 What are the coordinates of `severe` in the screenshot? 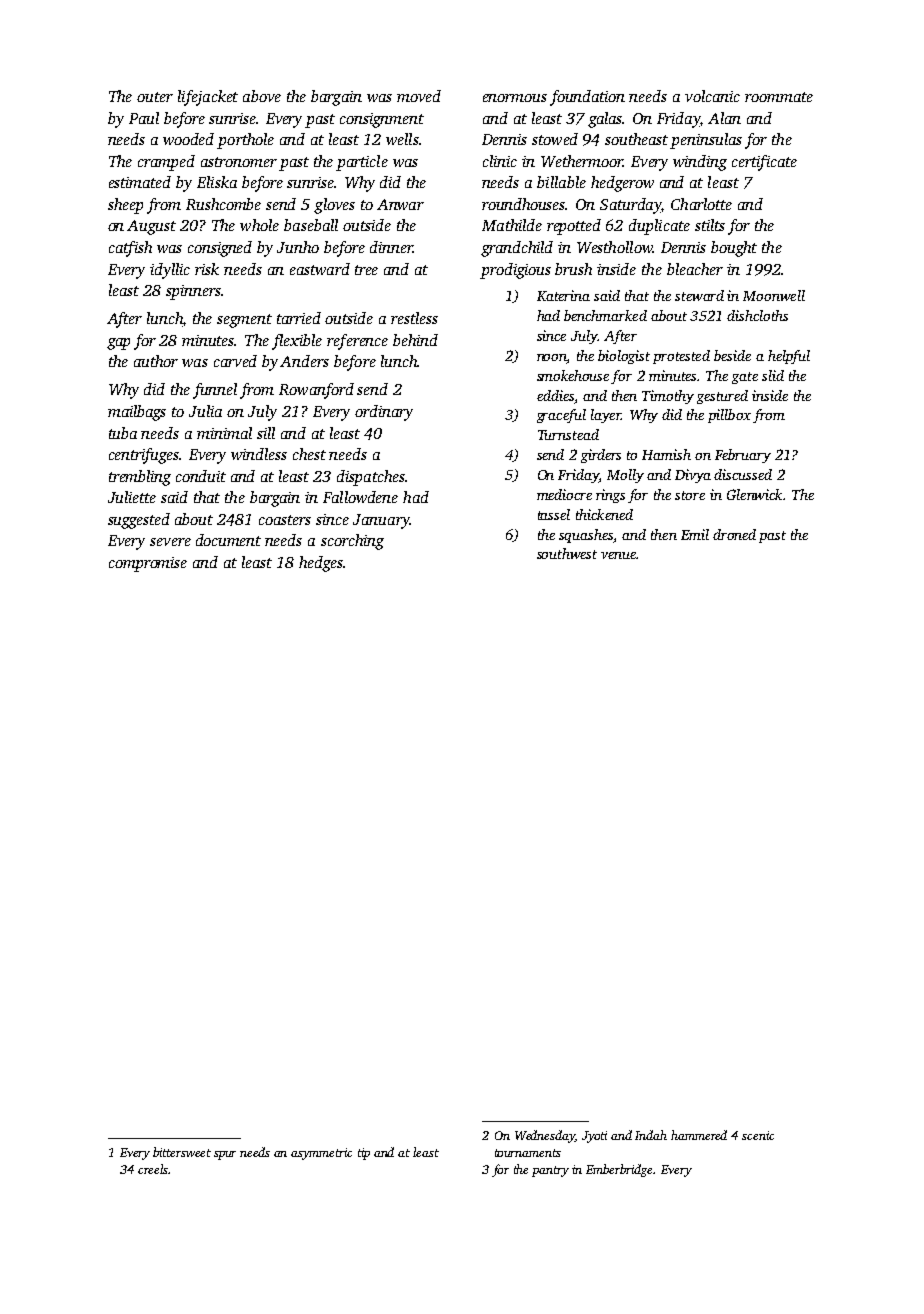 It's located at (170, 542).
